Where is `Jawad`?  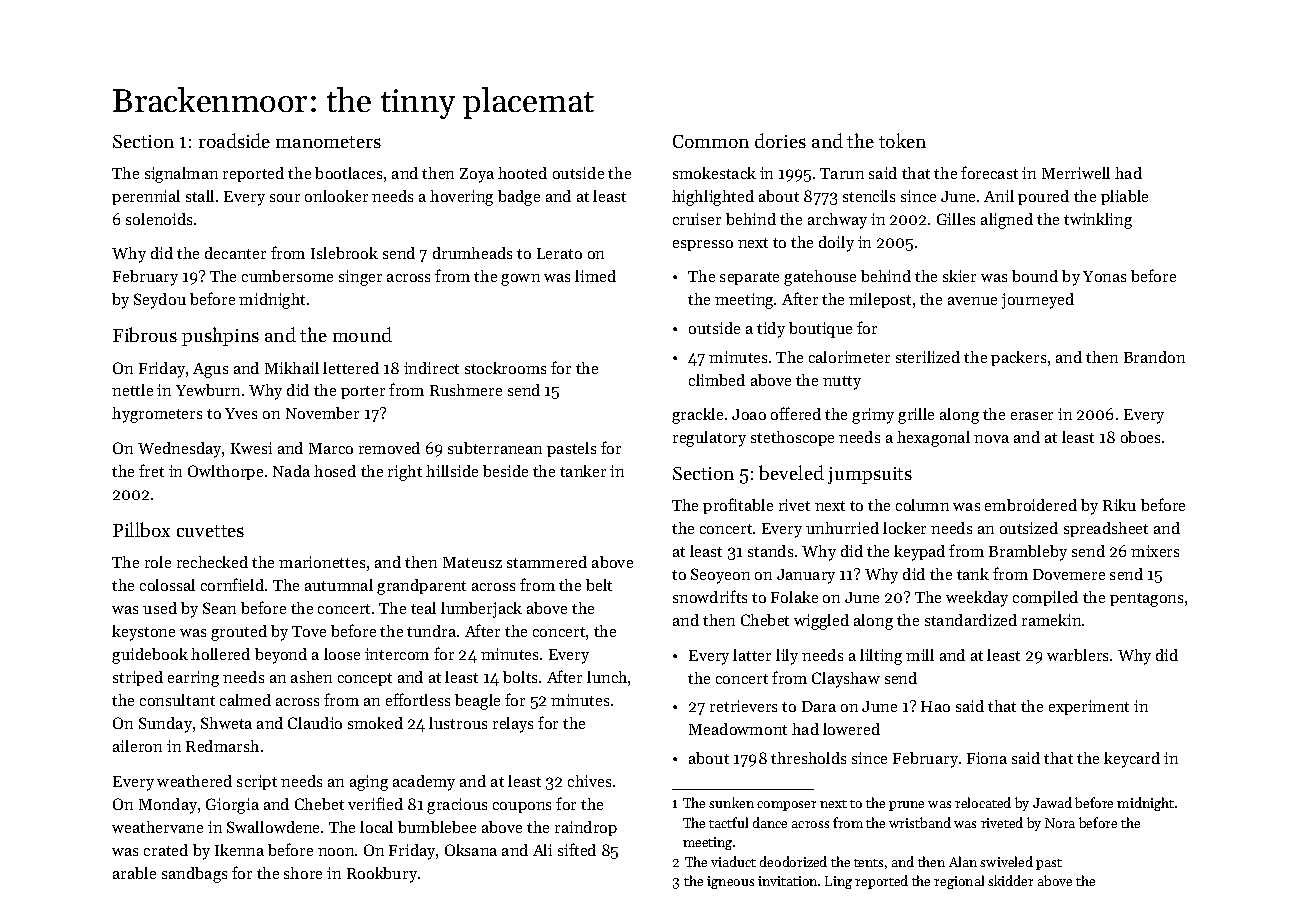
Jawad is located at coordinates (1052, 802).
